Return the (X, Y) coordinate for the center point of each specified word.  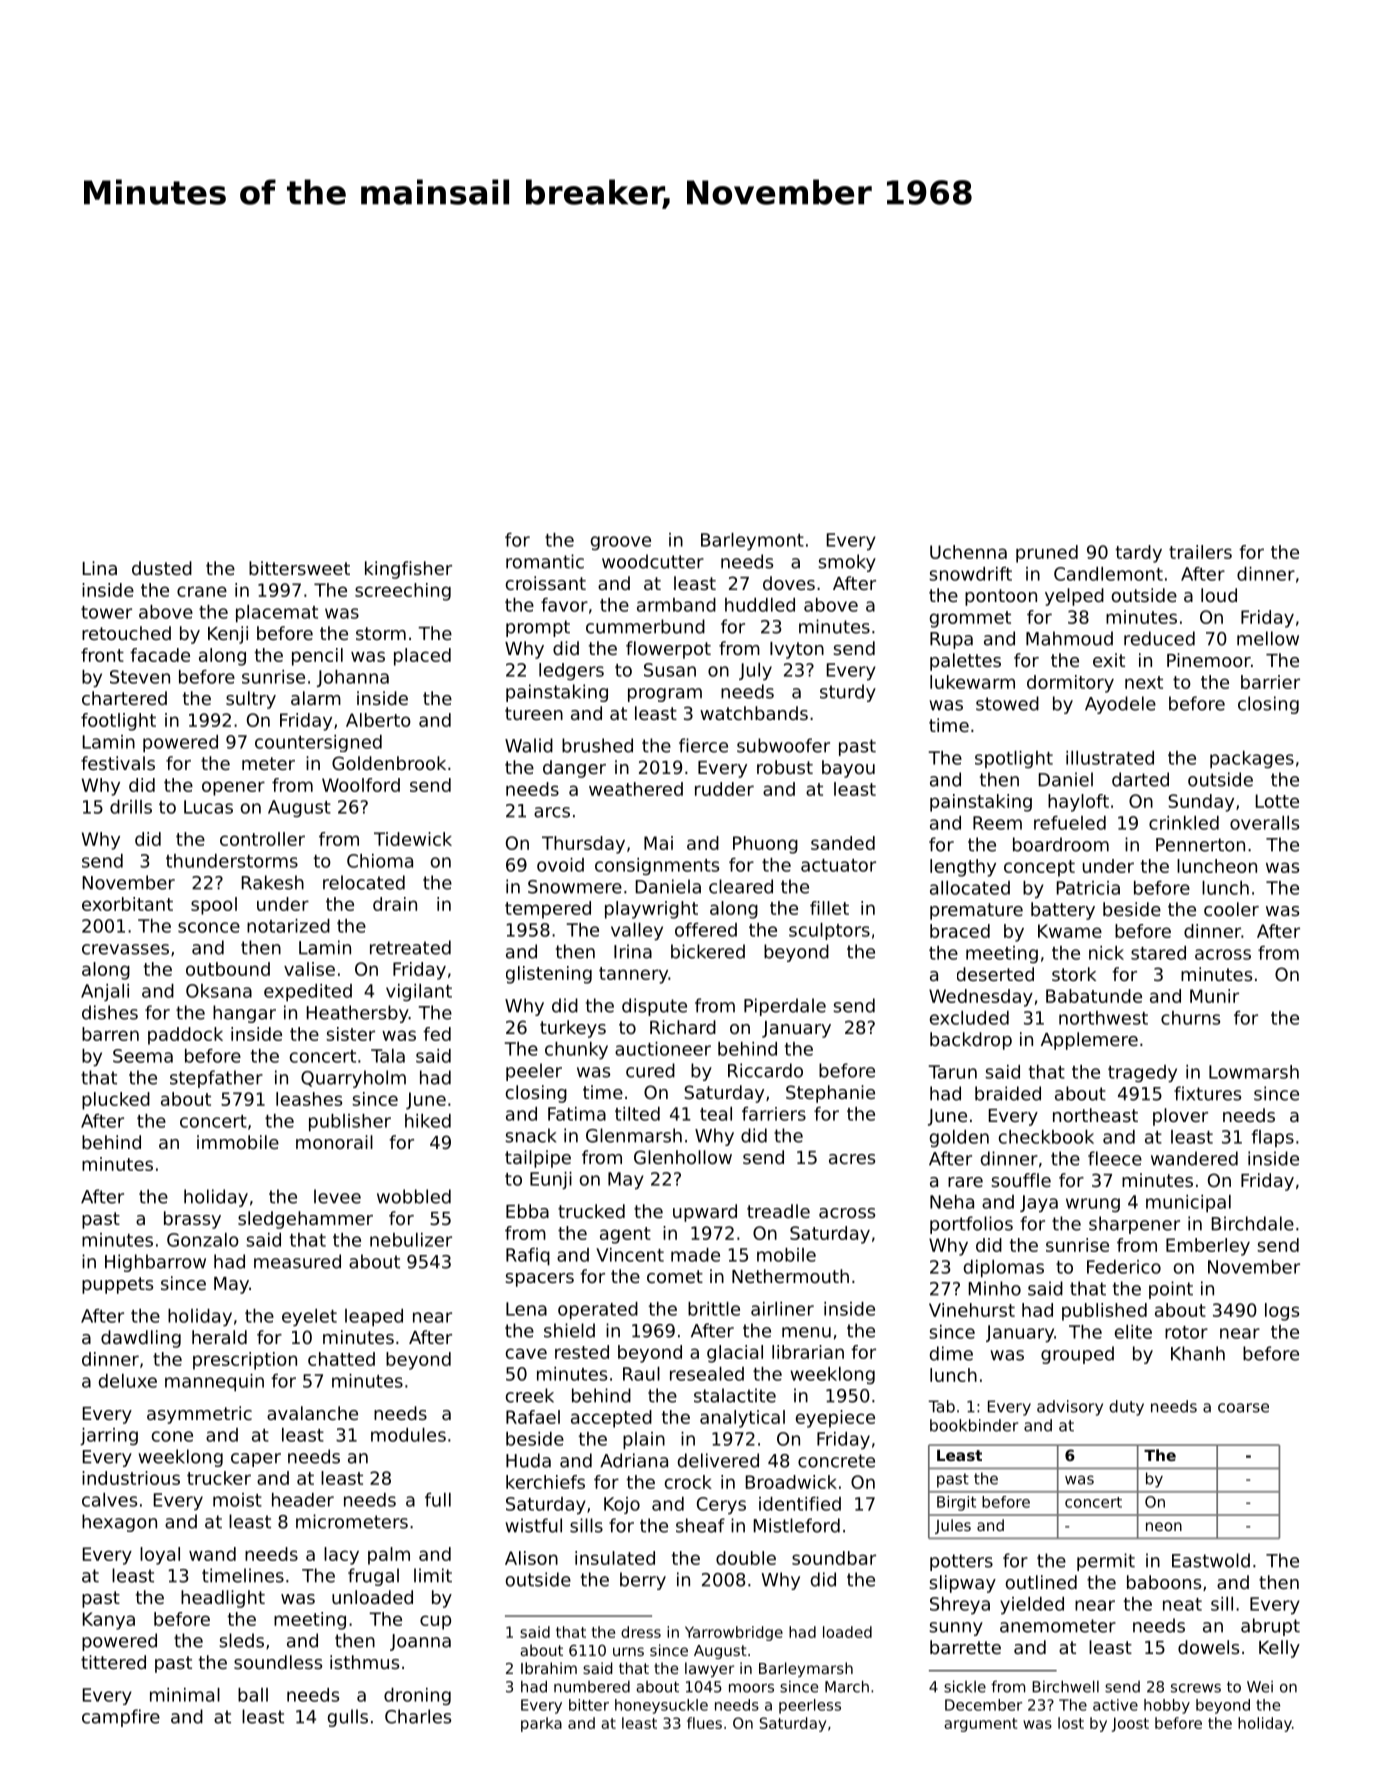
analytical (742, 1419)
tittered (113, 1662)
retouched (126, 633)
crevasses (125, 949)
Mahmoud (1069, 638)
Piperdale (785, 1007)
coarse (1243, 1408)
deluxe (128, 1381)
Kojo (622, 1505)
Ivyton (797, 650)
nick (1106, 953)
